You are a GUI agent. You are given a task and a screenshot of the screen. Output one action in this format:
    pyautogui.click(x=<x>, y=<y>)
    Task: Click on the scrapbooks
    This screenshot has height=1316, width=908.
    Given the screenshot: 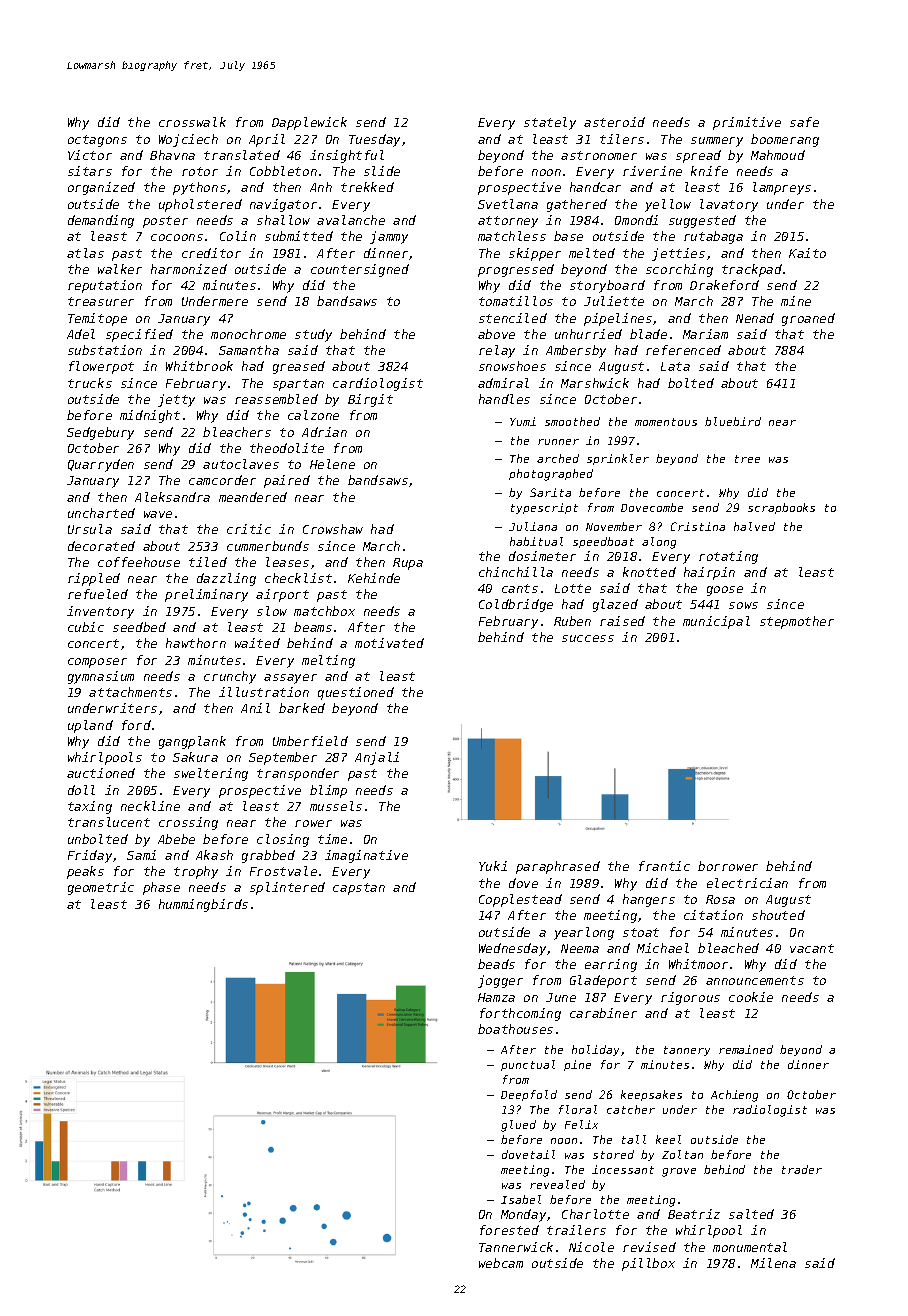 What is the action you would take?
    pyautogui.click(x=781, y=508)
